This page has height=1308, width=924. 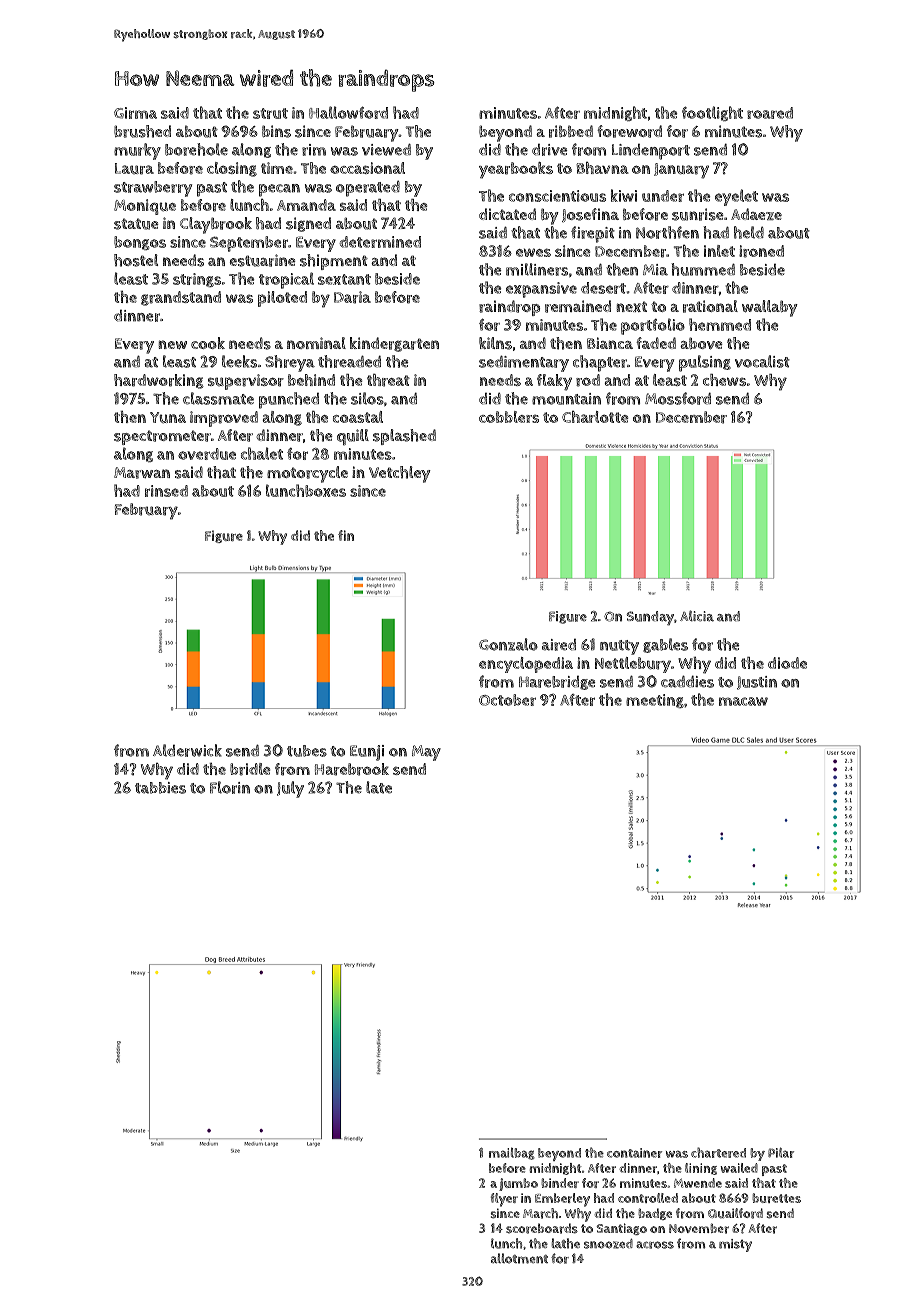 I want to click on Laura, so click(x=134, y=169).
